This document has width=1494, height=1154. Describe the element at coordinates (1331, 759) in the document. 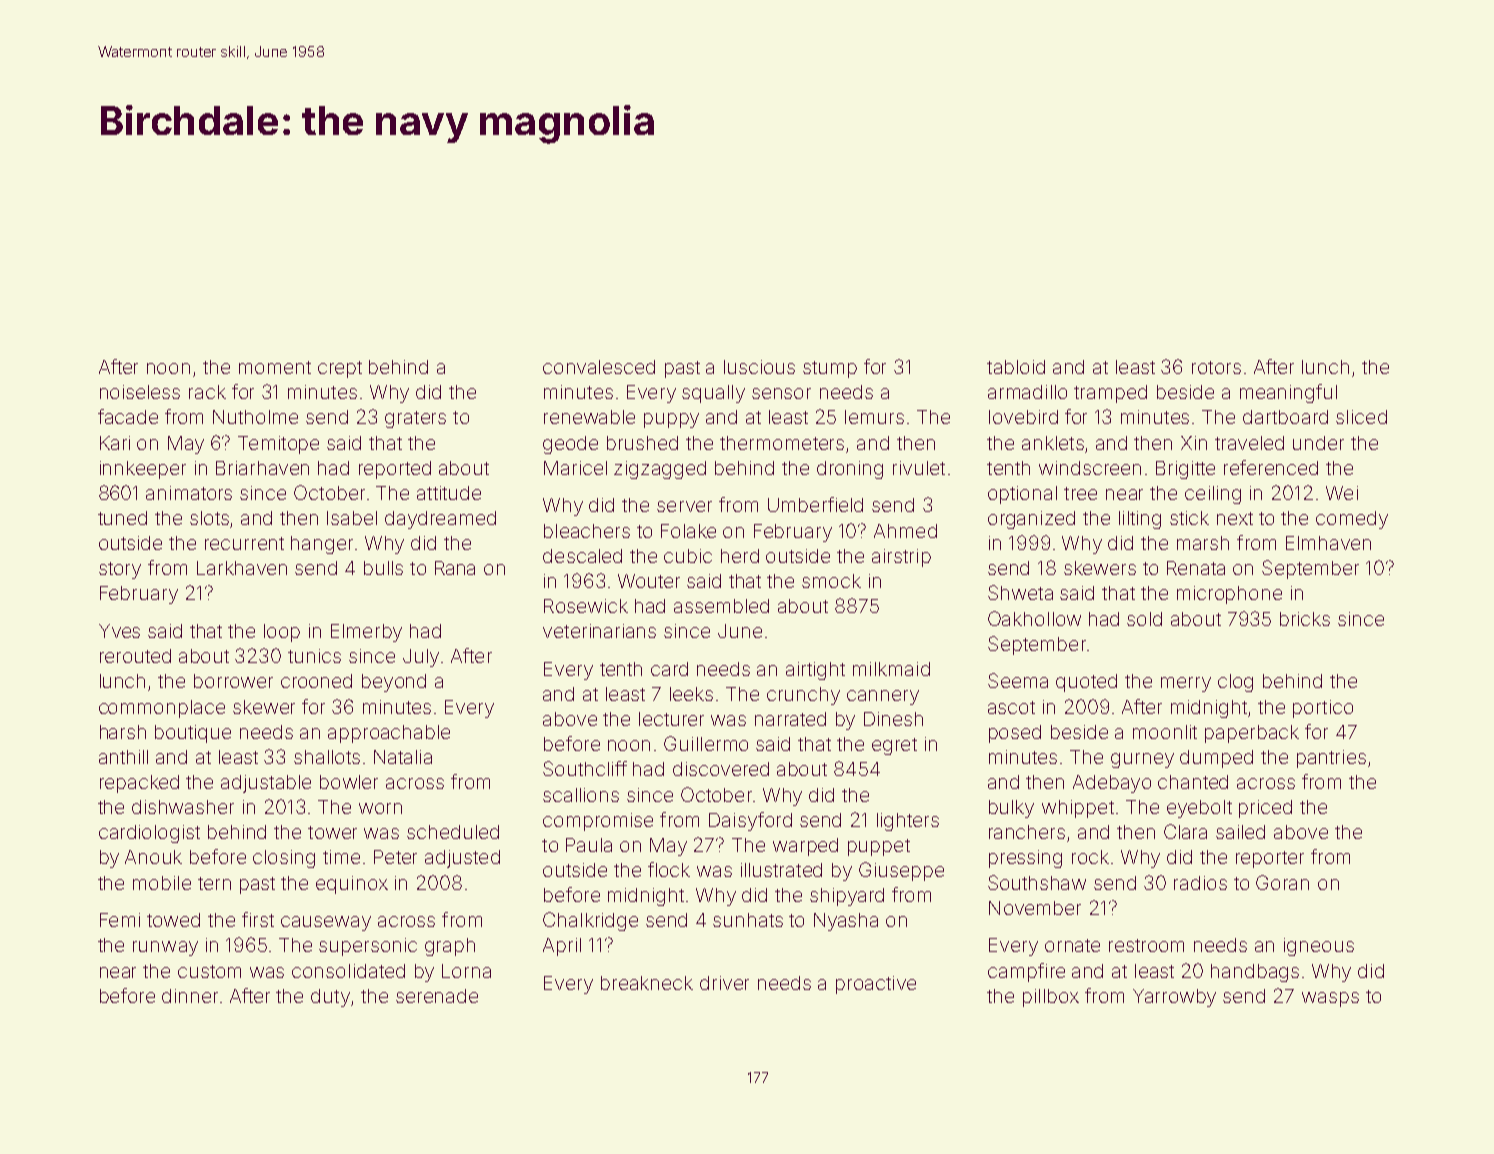

I see `pantries` at that location.
